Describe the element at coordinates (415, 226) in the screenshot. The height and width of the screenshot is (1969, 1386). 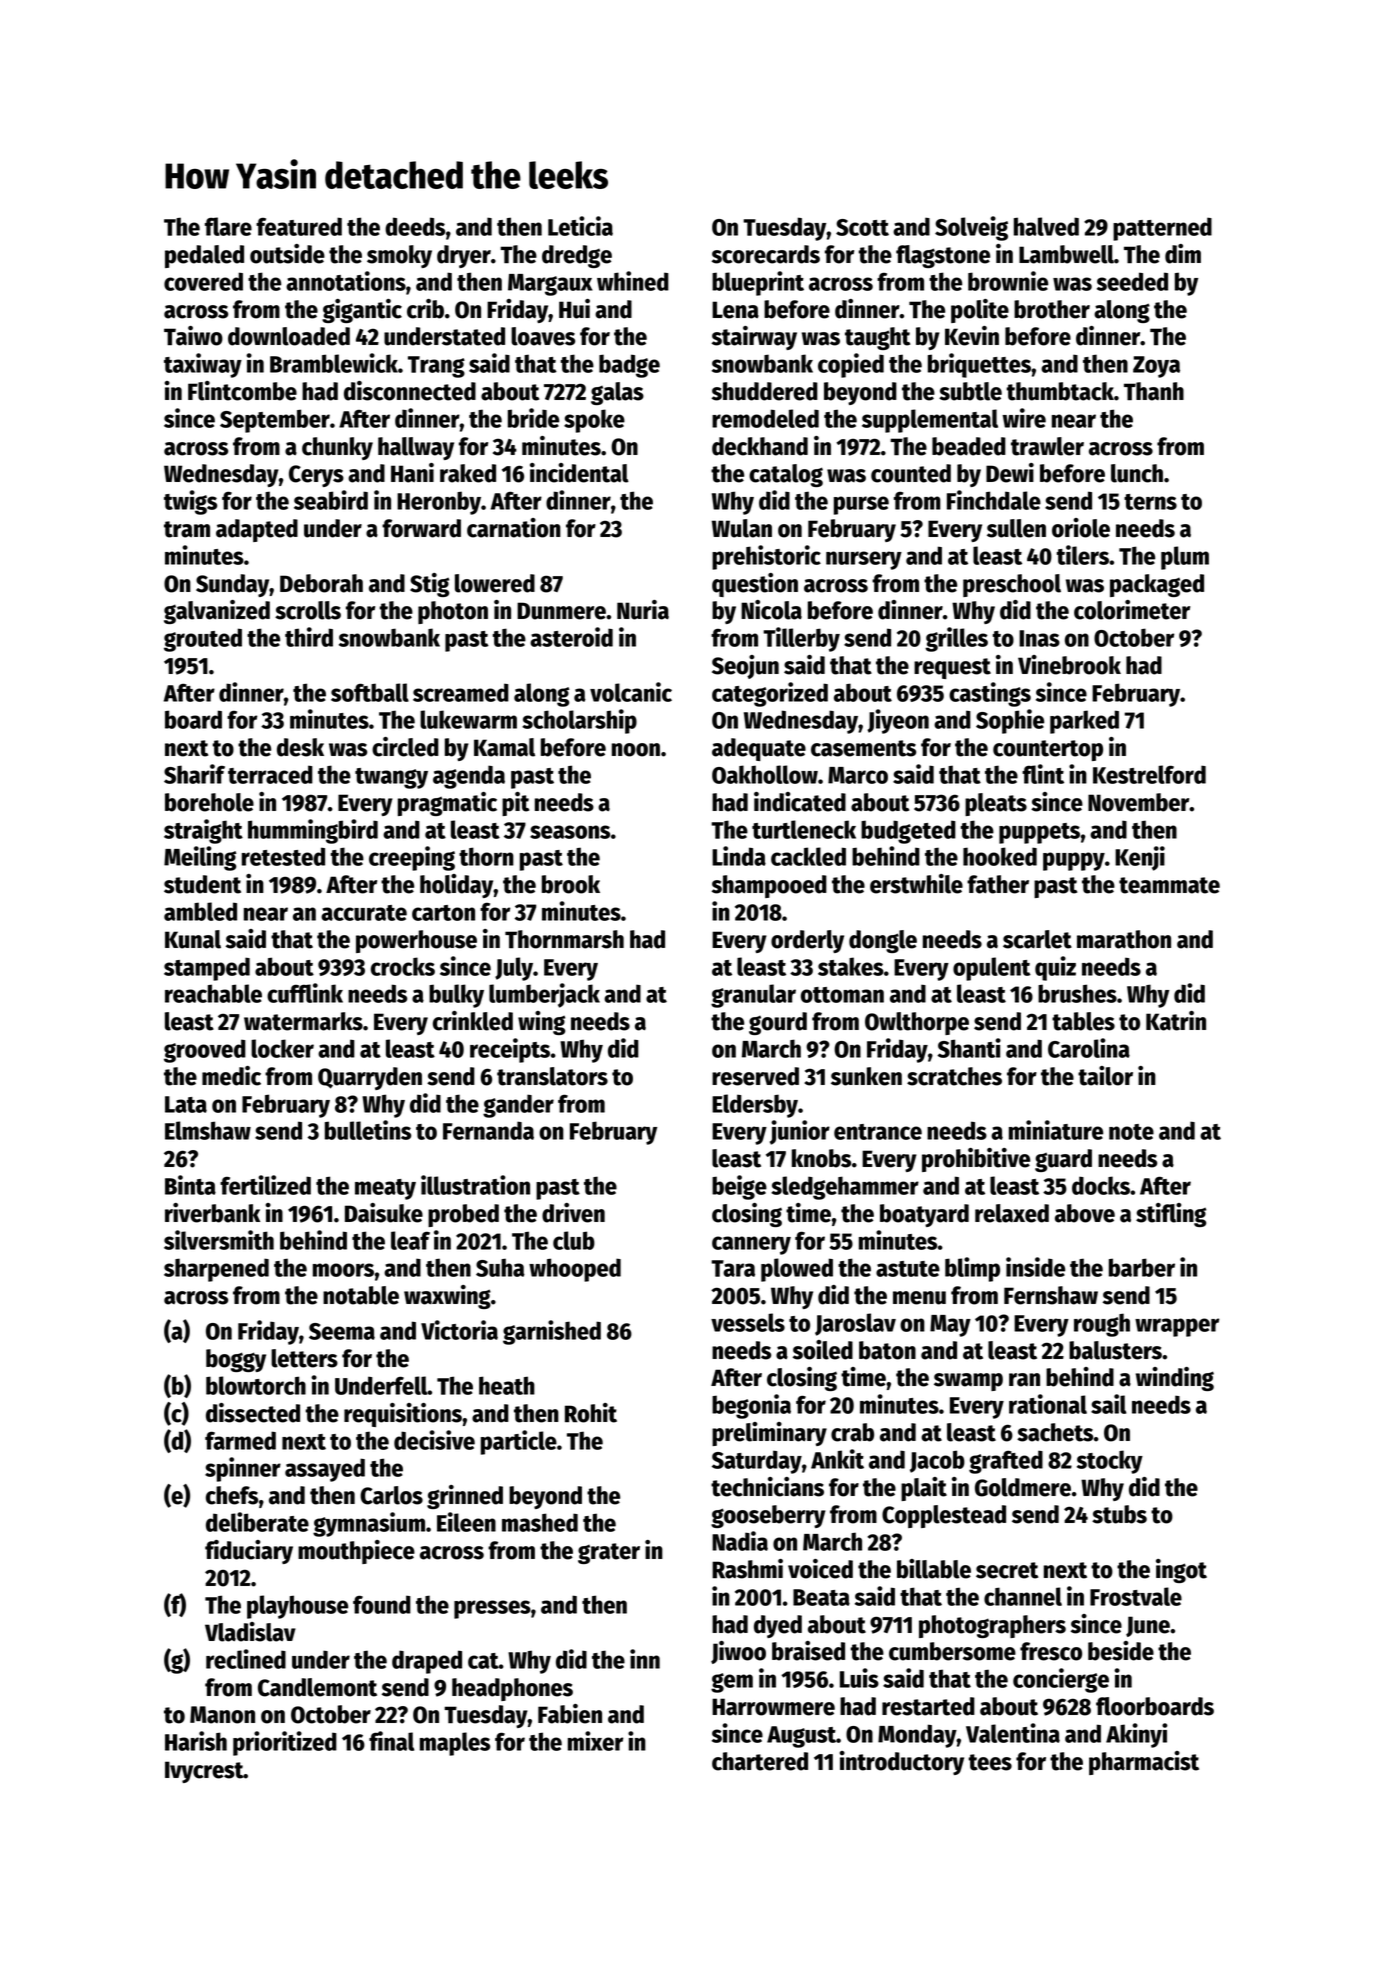
I see `deeds` at that location.
